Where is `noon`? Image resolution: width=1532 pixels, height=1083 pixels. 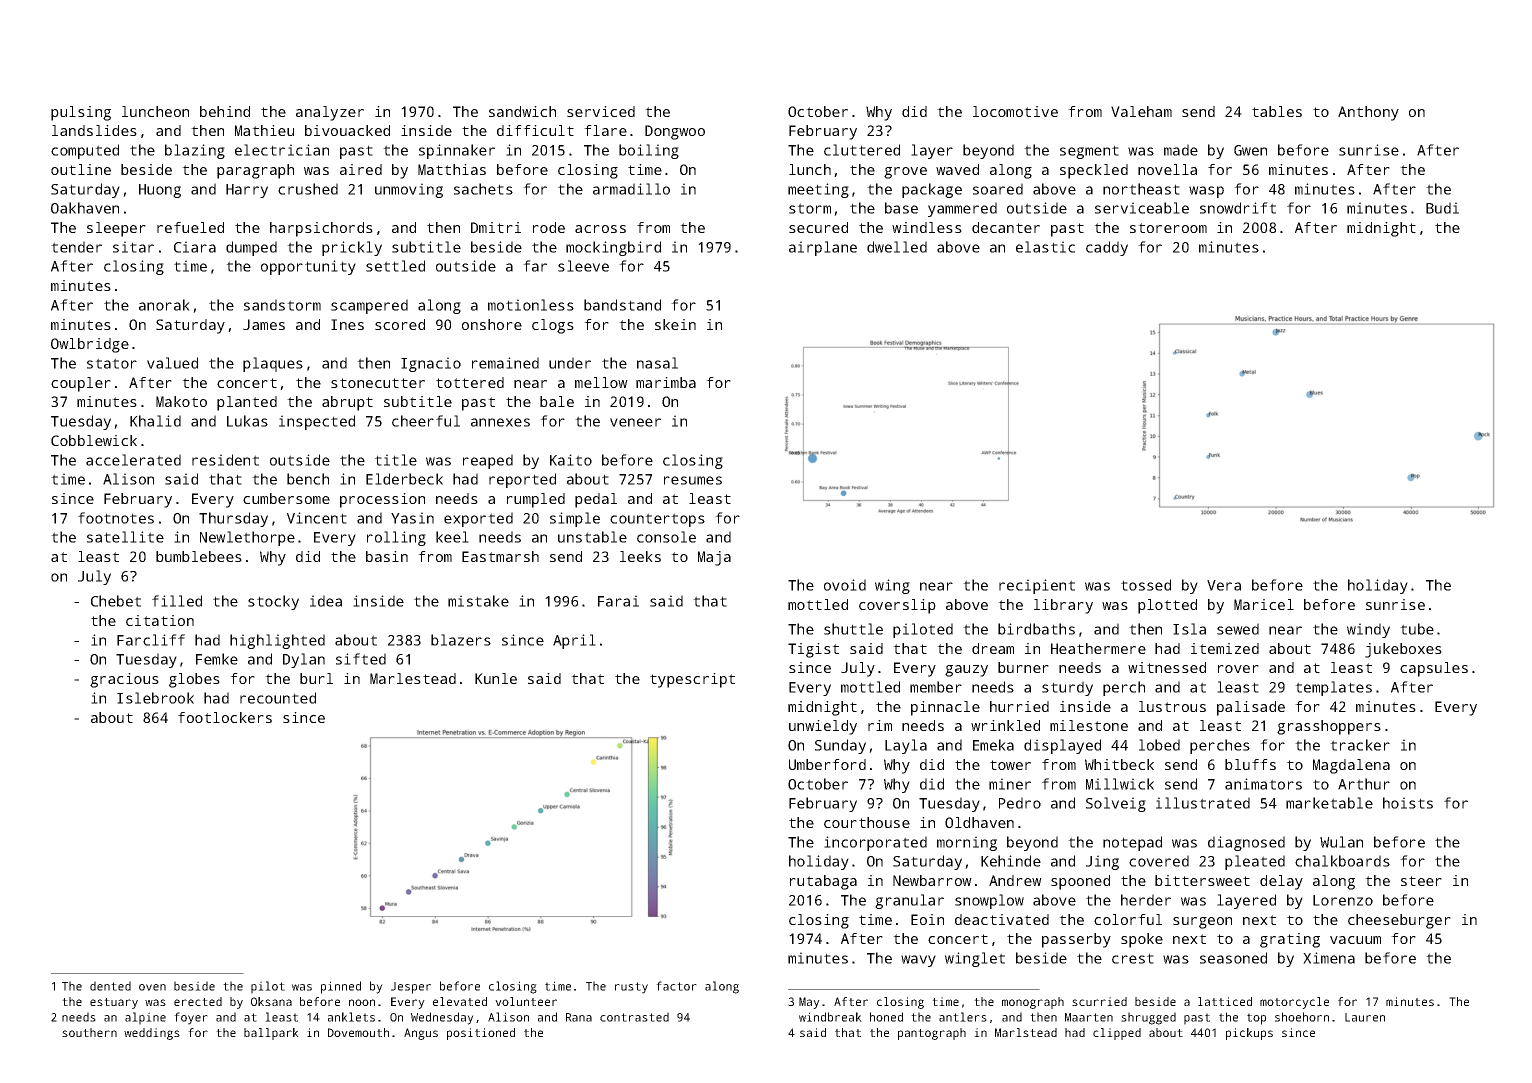
noon is located at coordinates (362, 1002).
